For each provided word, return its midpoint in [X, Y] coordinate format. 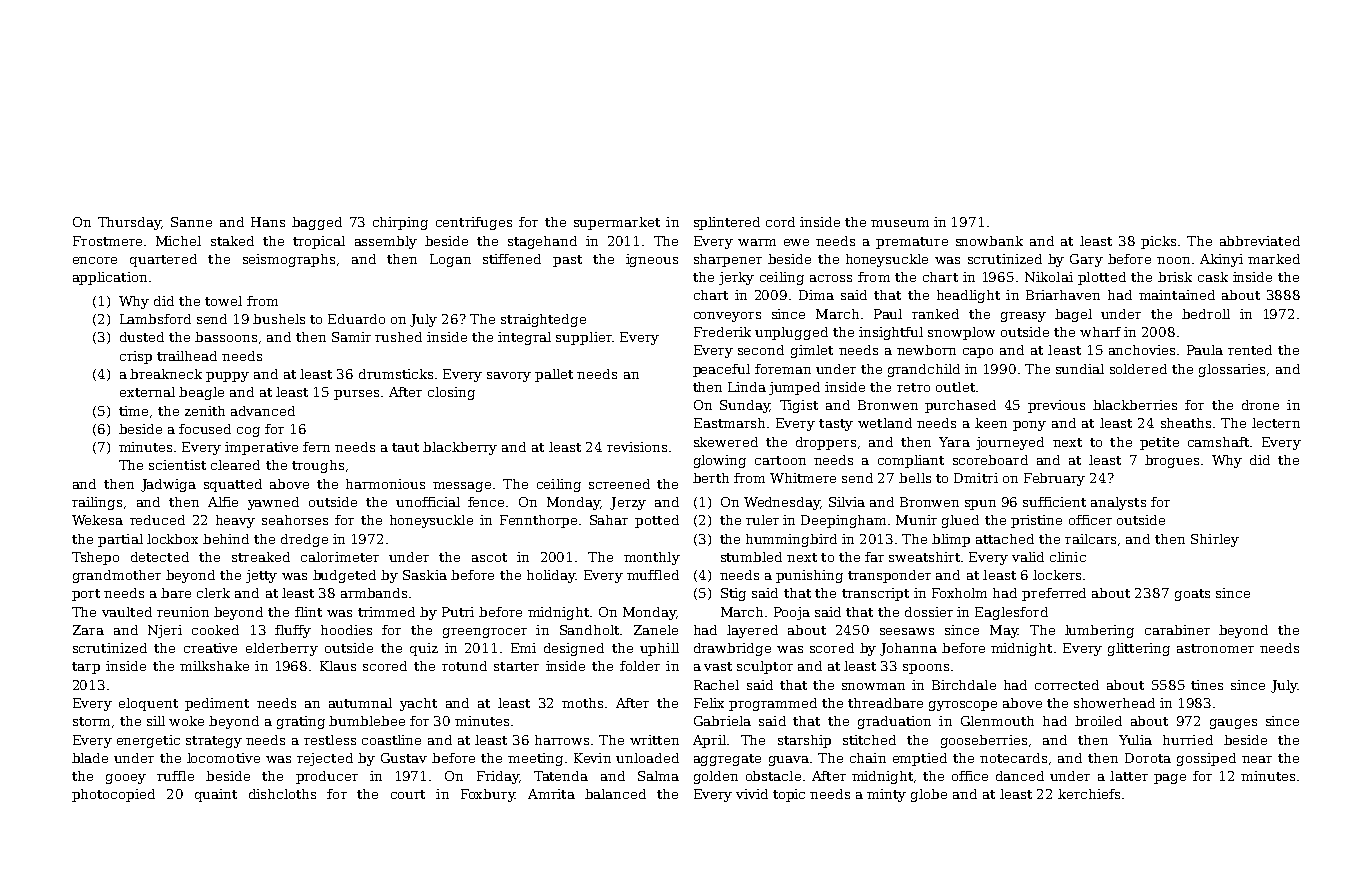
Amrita [551, 794]
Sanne [191, 222]
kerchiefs [1089, 794]
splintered [727, 223]
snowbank [989, 241]
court [408, 794]
